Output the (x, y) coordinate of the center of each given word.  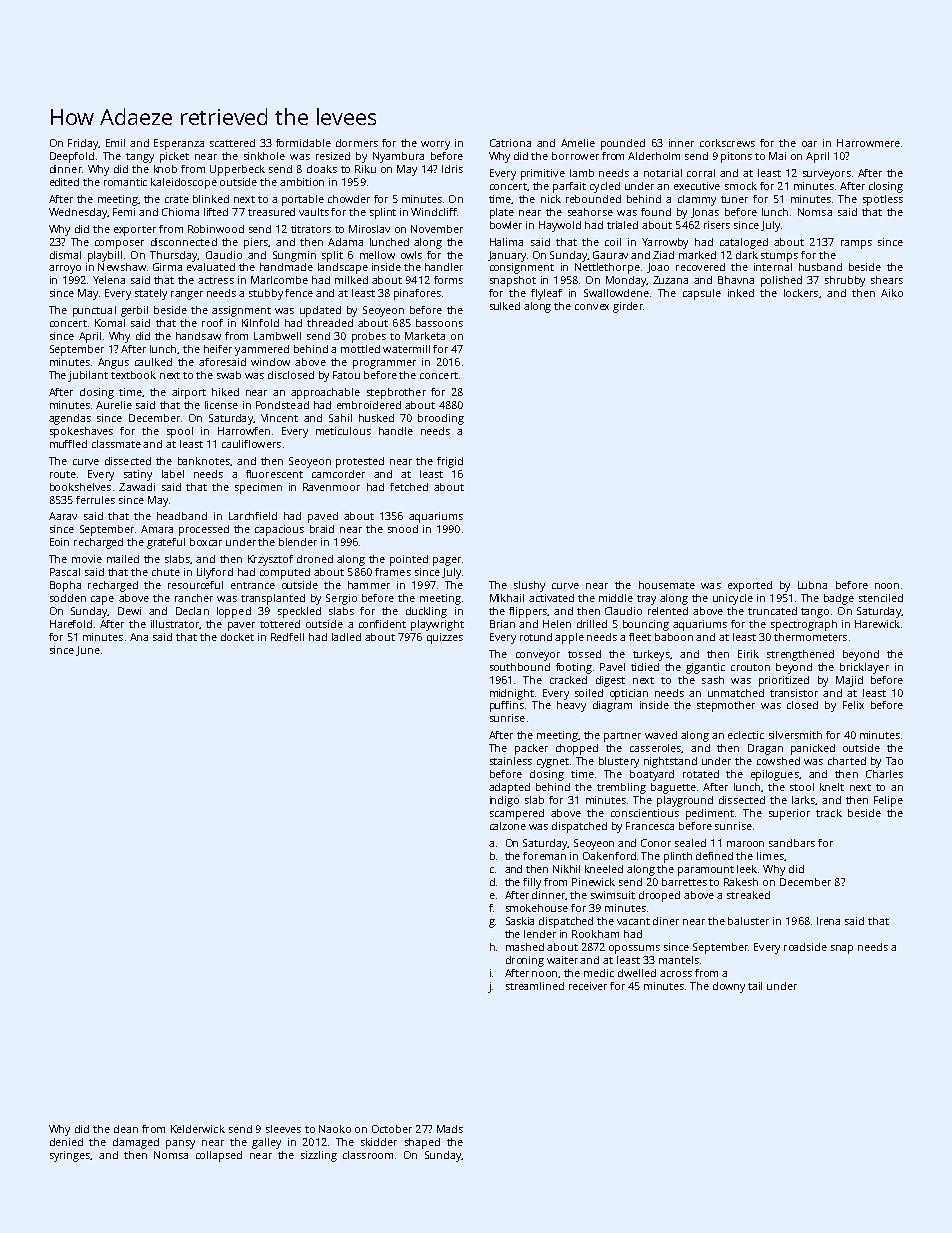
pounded (623, 144)
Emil (115, 143)
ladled (346, 637)
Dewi (129, 611)
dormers (357, 143)
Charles (884, 774)
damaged (136, 1143)
